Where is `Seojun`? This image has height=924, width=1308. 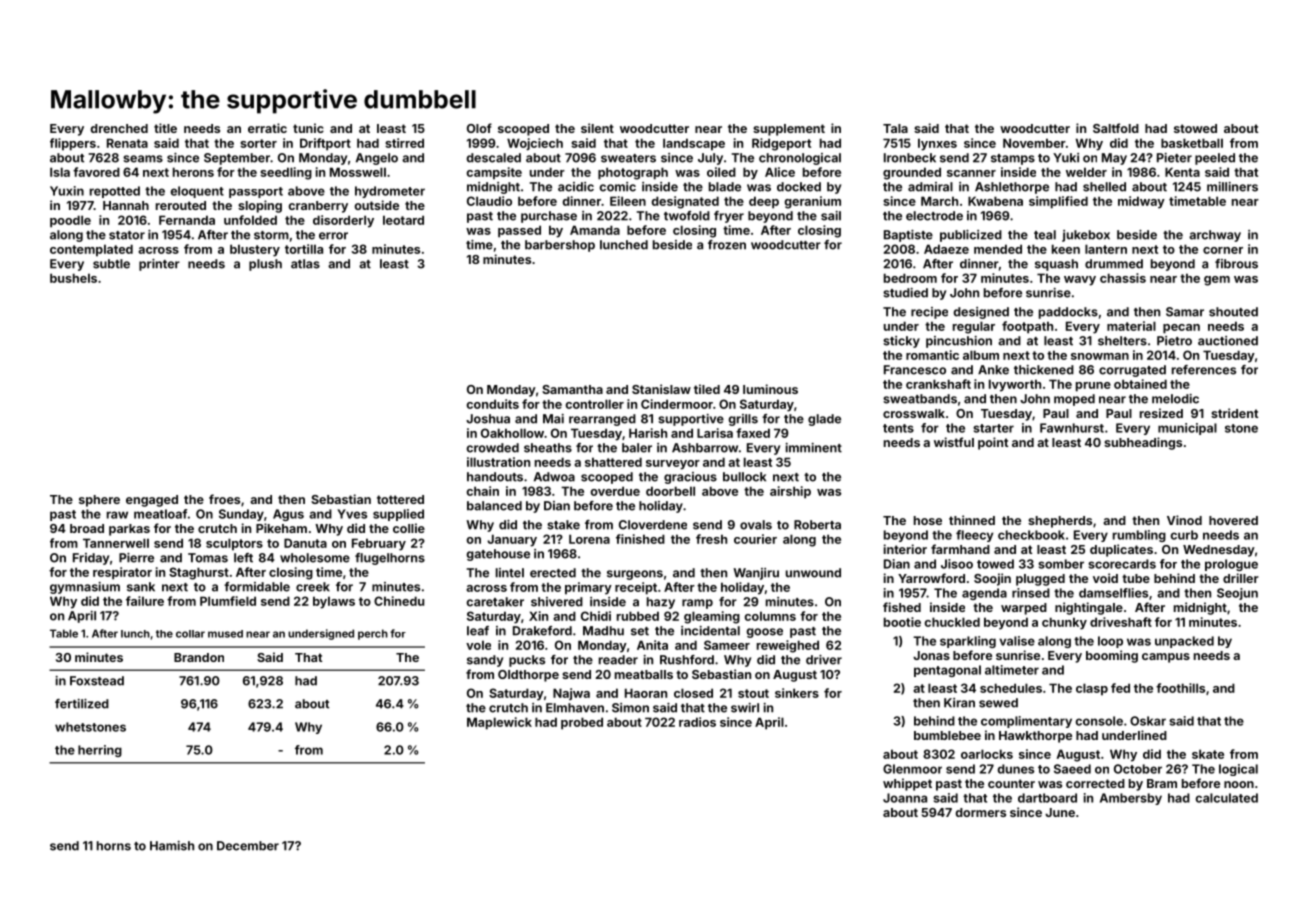
Seojun is located at coordinates (1237, 594).
